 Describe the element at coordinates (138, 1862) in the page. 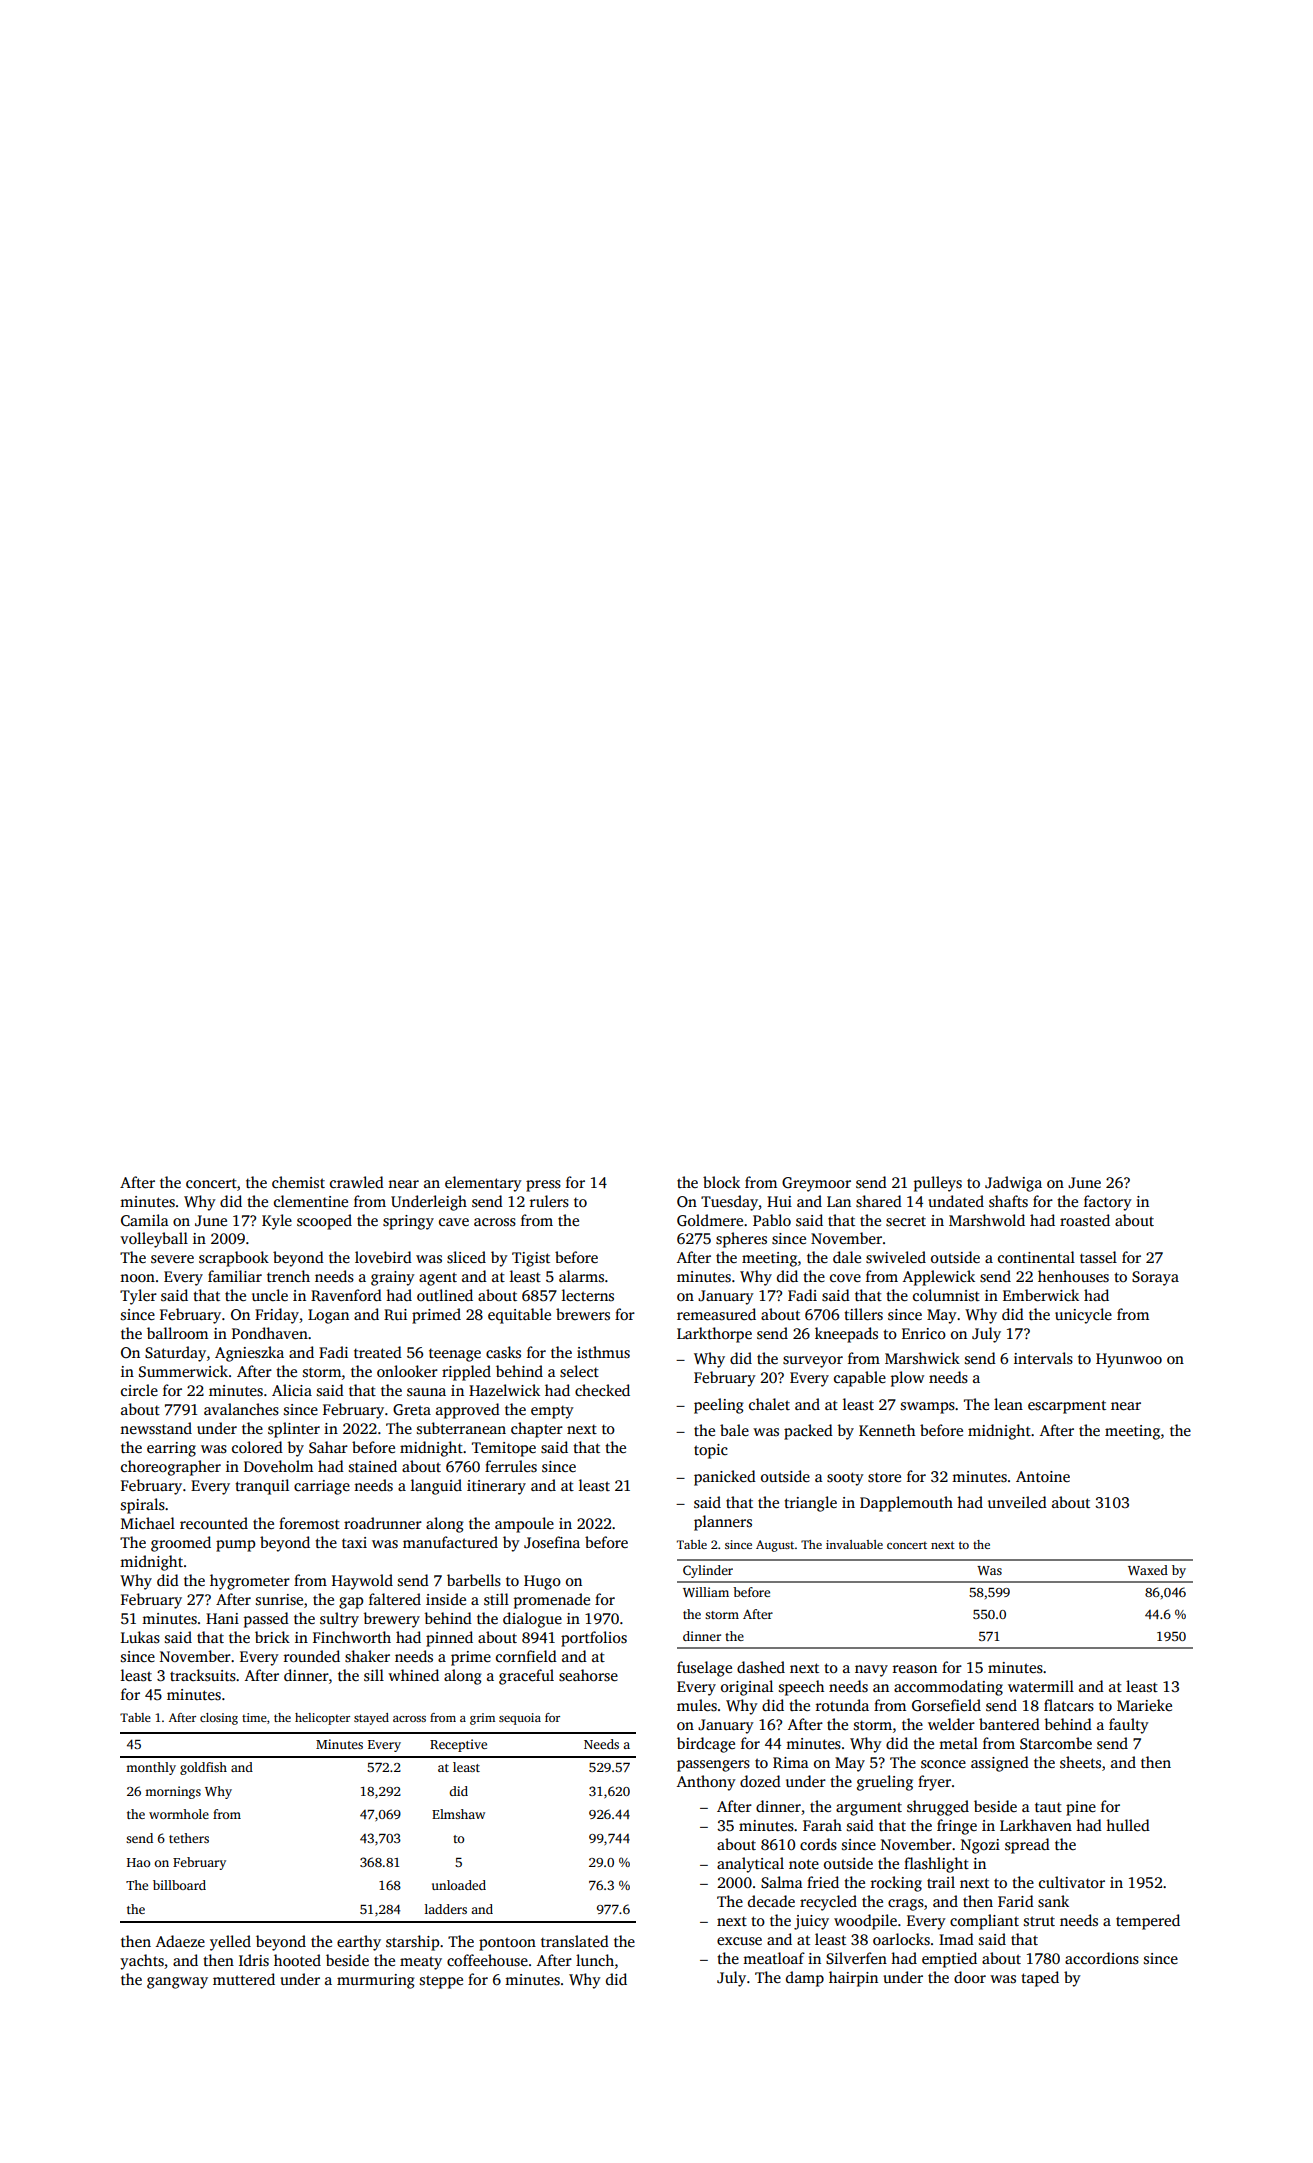

I see `Hao` at that location.
